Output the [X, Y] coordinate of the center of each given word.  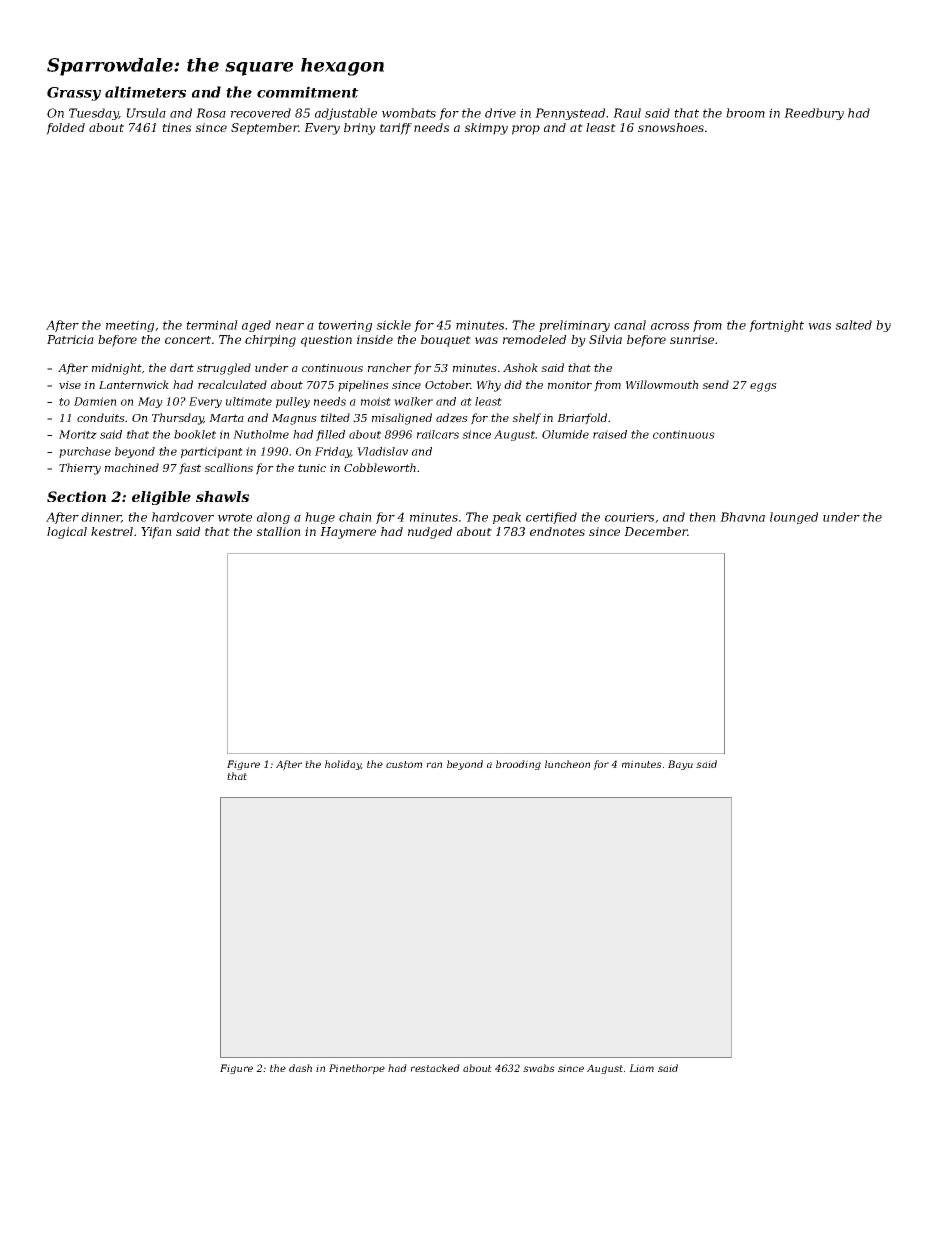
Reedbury [814, 114]
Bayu [680, 765]
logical [67, 533]
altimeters [145, 92]
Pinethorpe [357, 1069]
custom [404, 764]
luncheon [567, 764]
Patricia [70, 339]
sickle [393, 325]
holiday [343, 765]
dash [300, 1068]
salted [853, 325]
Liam [641, 1068]
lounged [794, 518]
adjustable [346, 114]
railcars [438, 434]
